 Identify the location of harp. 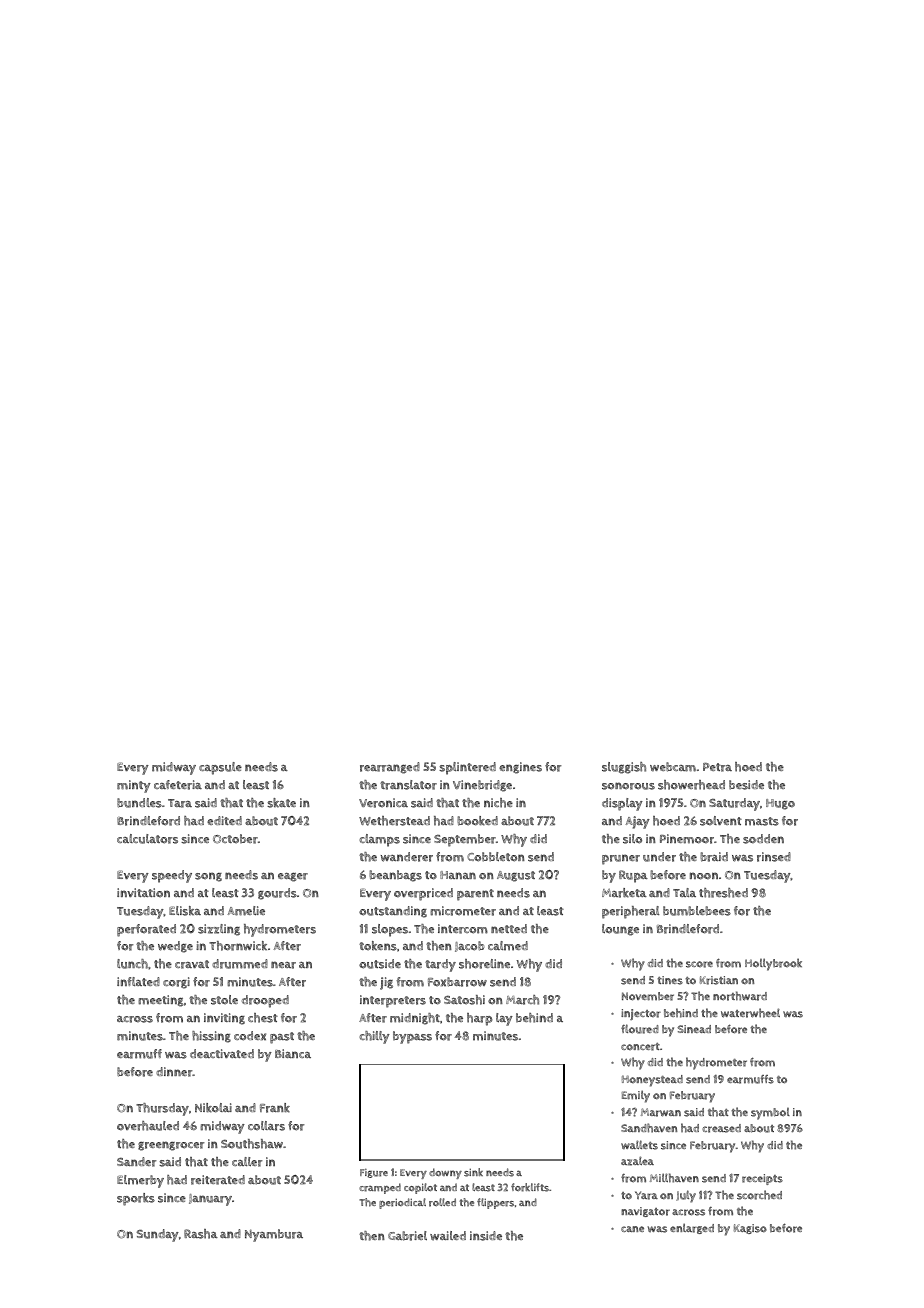
(480, 1019).
